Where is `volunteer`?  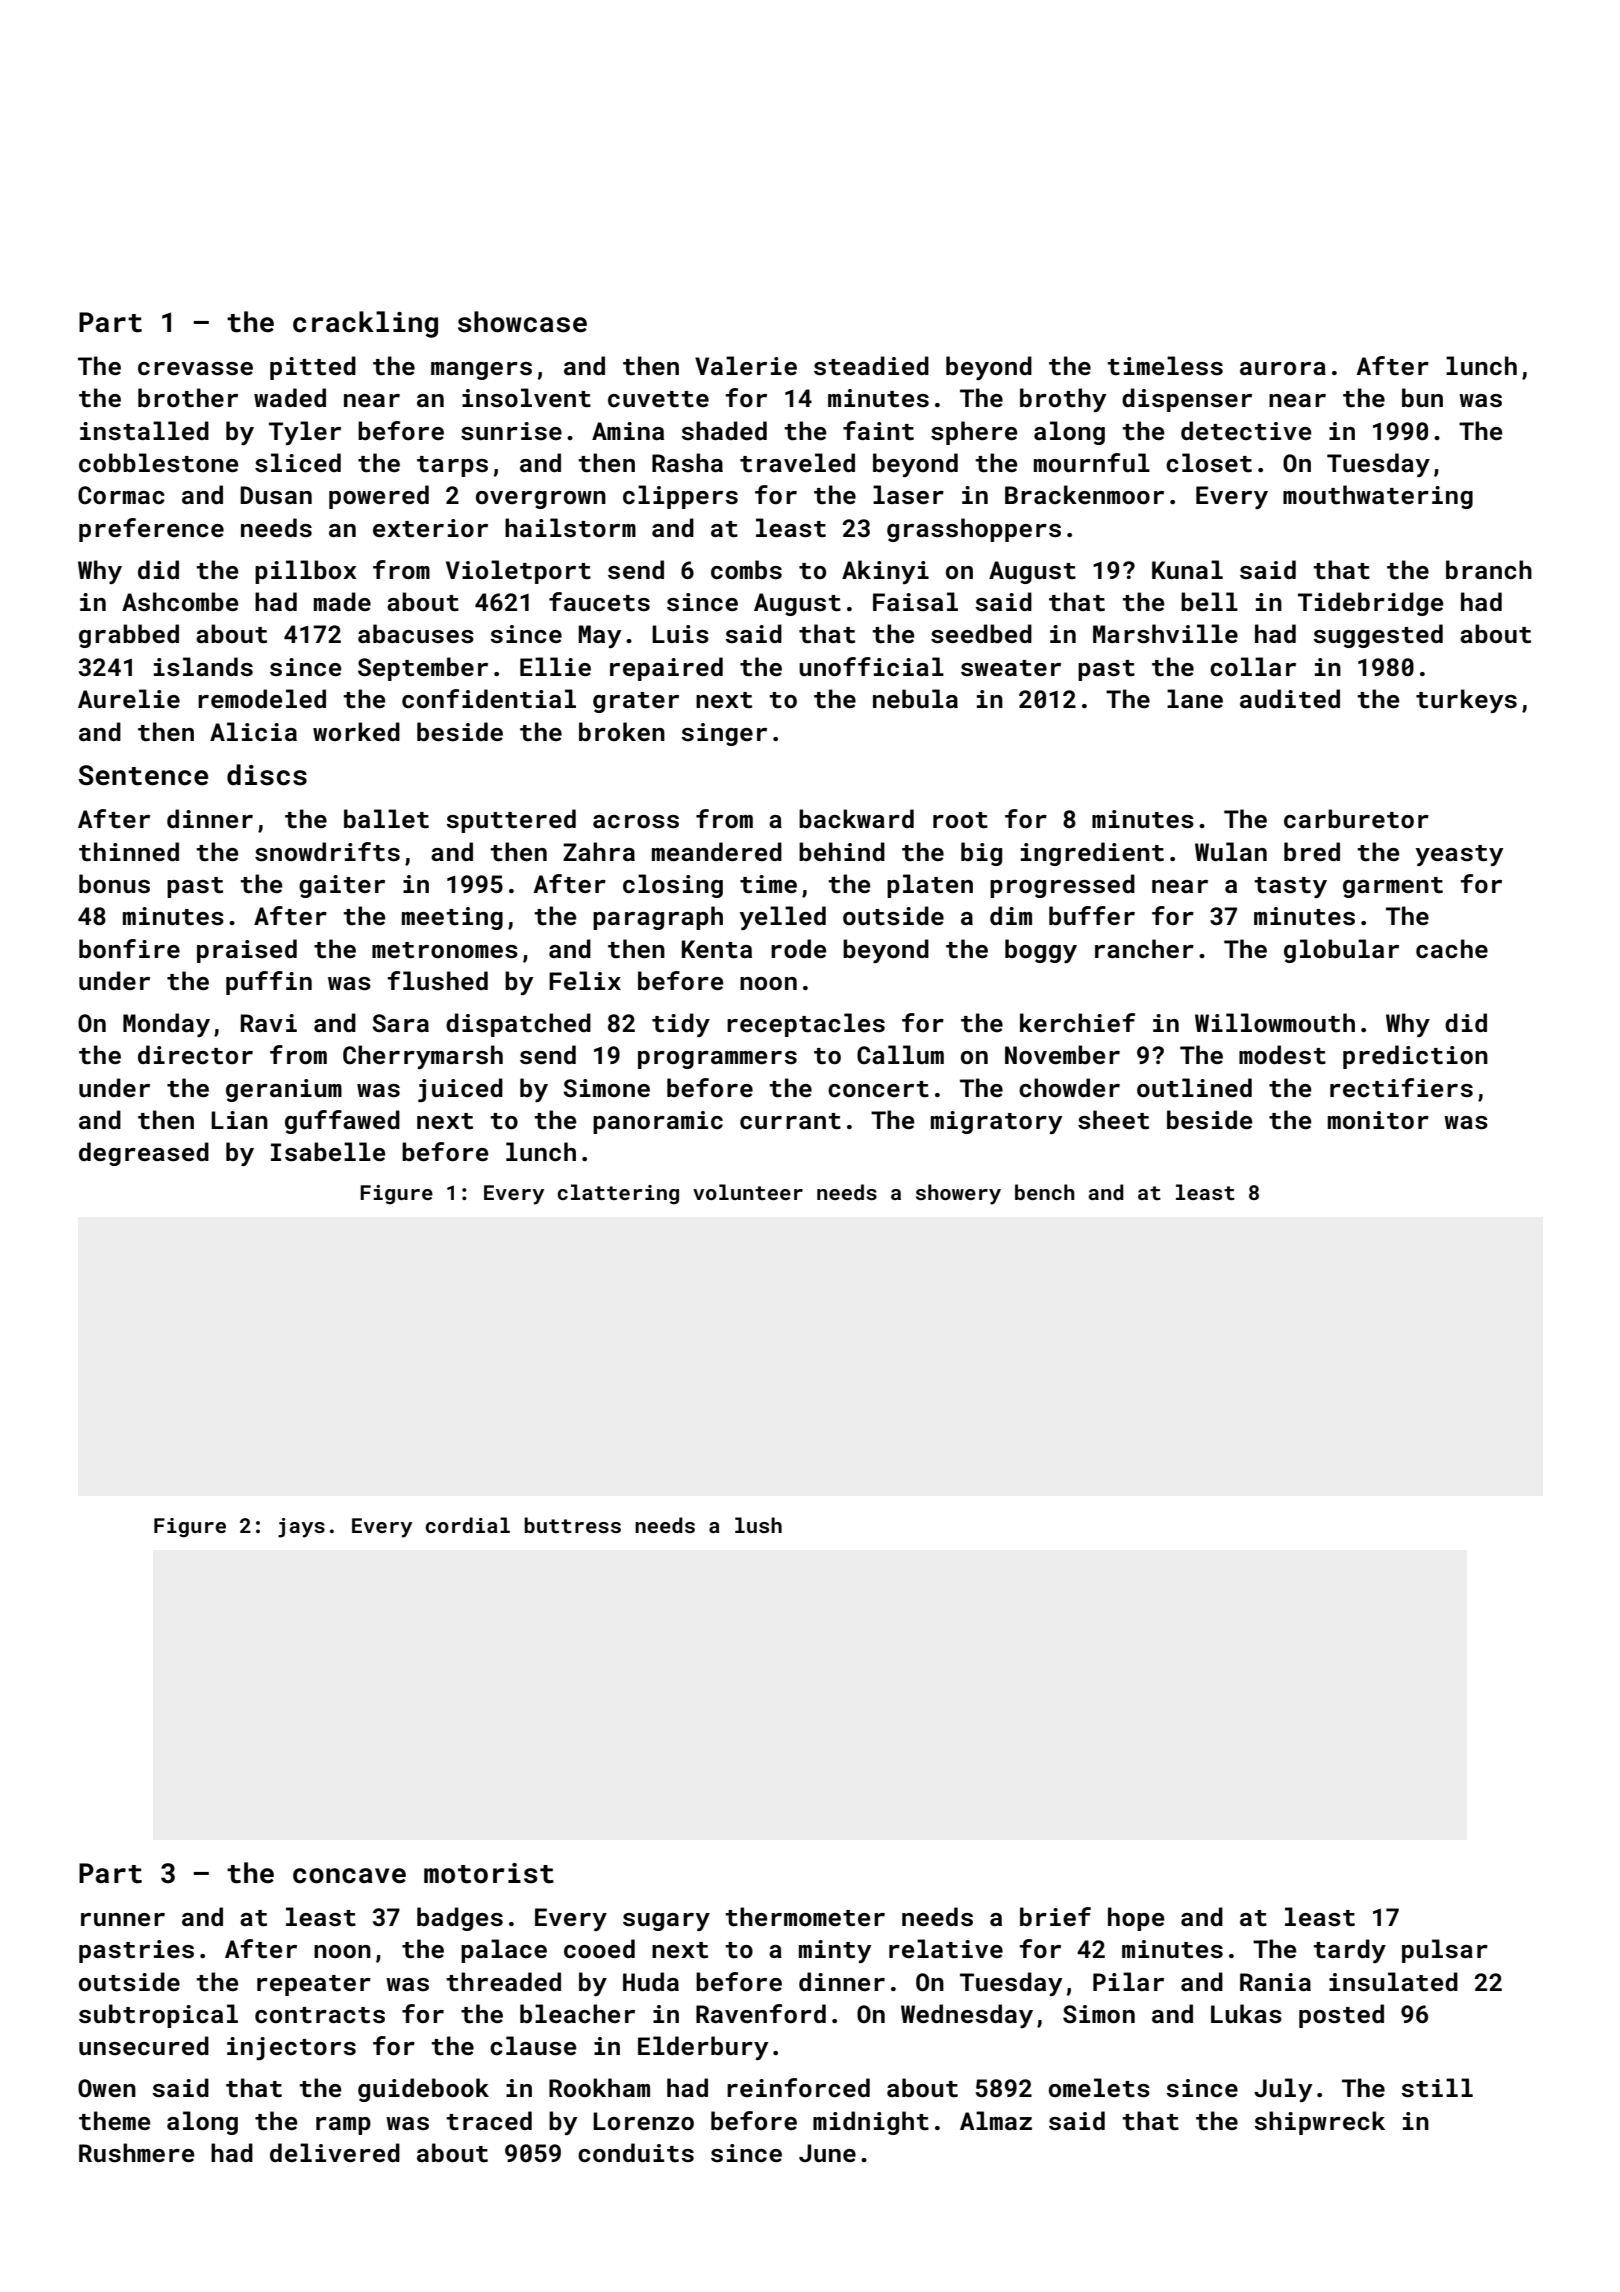 volunteer is located at coordinates (748, 1192).
